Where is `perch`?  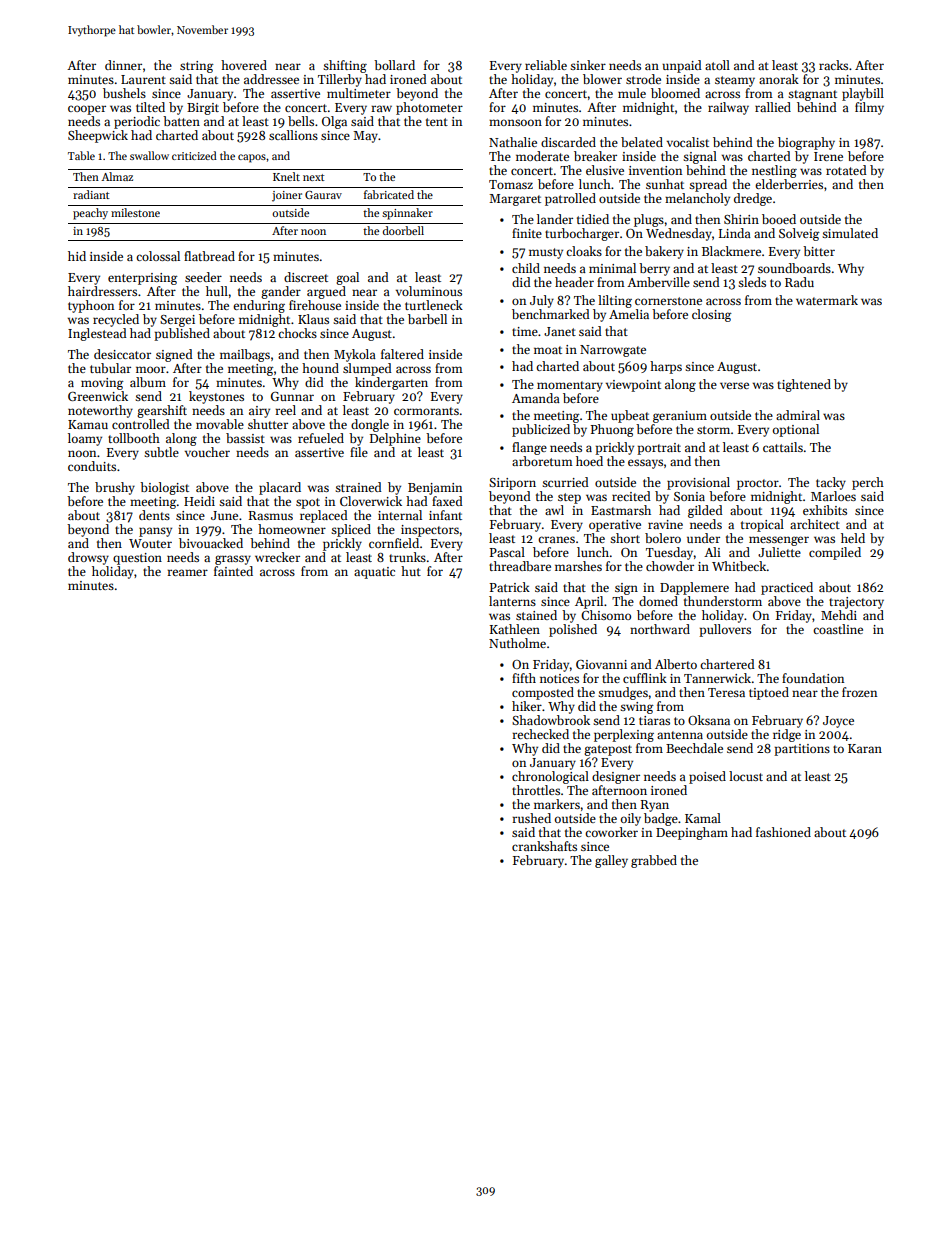 perch is located at coordinates (868, 483).
